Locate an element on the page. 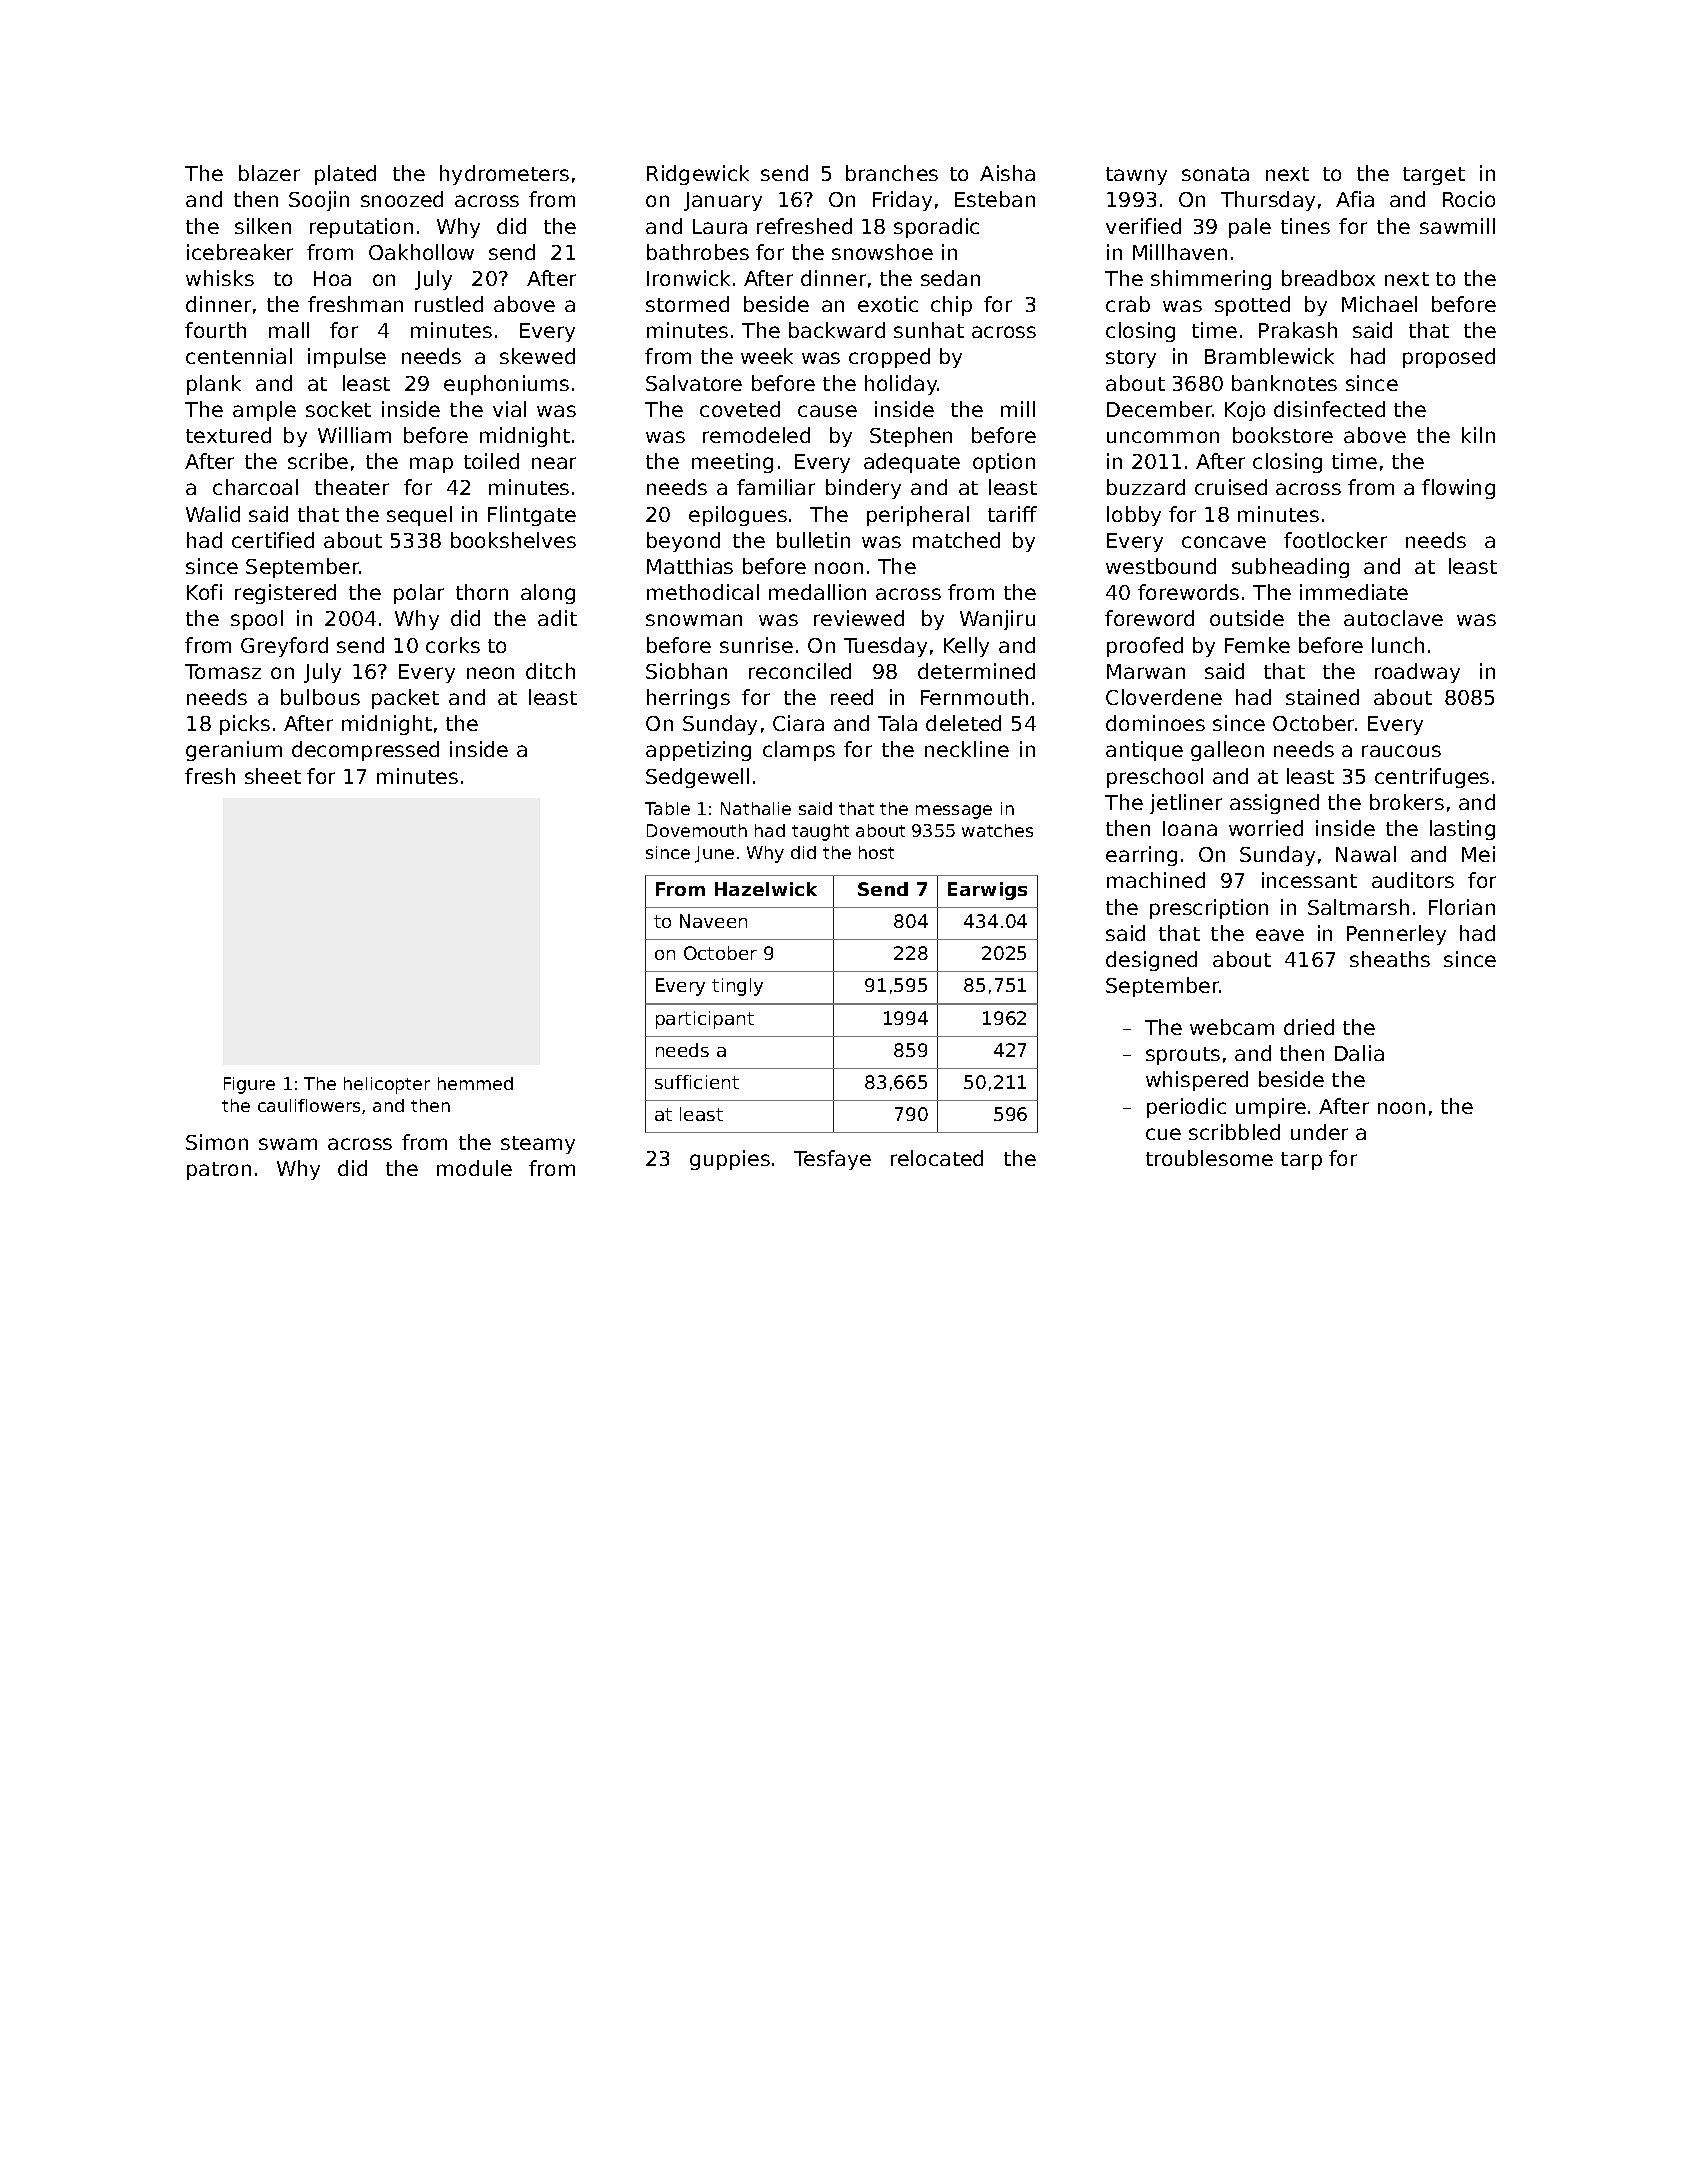  proposed is located at coordinates (1449, 358).
